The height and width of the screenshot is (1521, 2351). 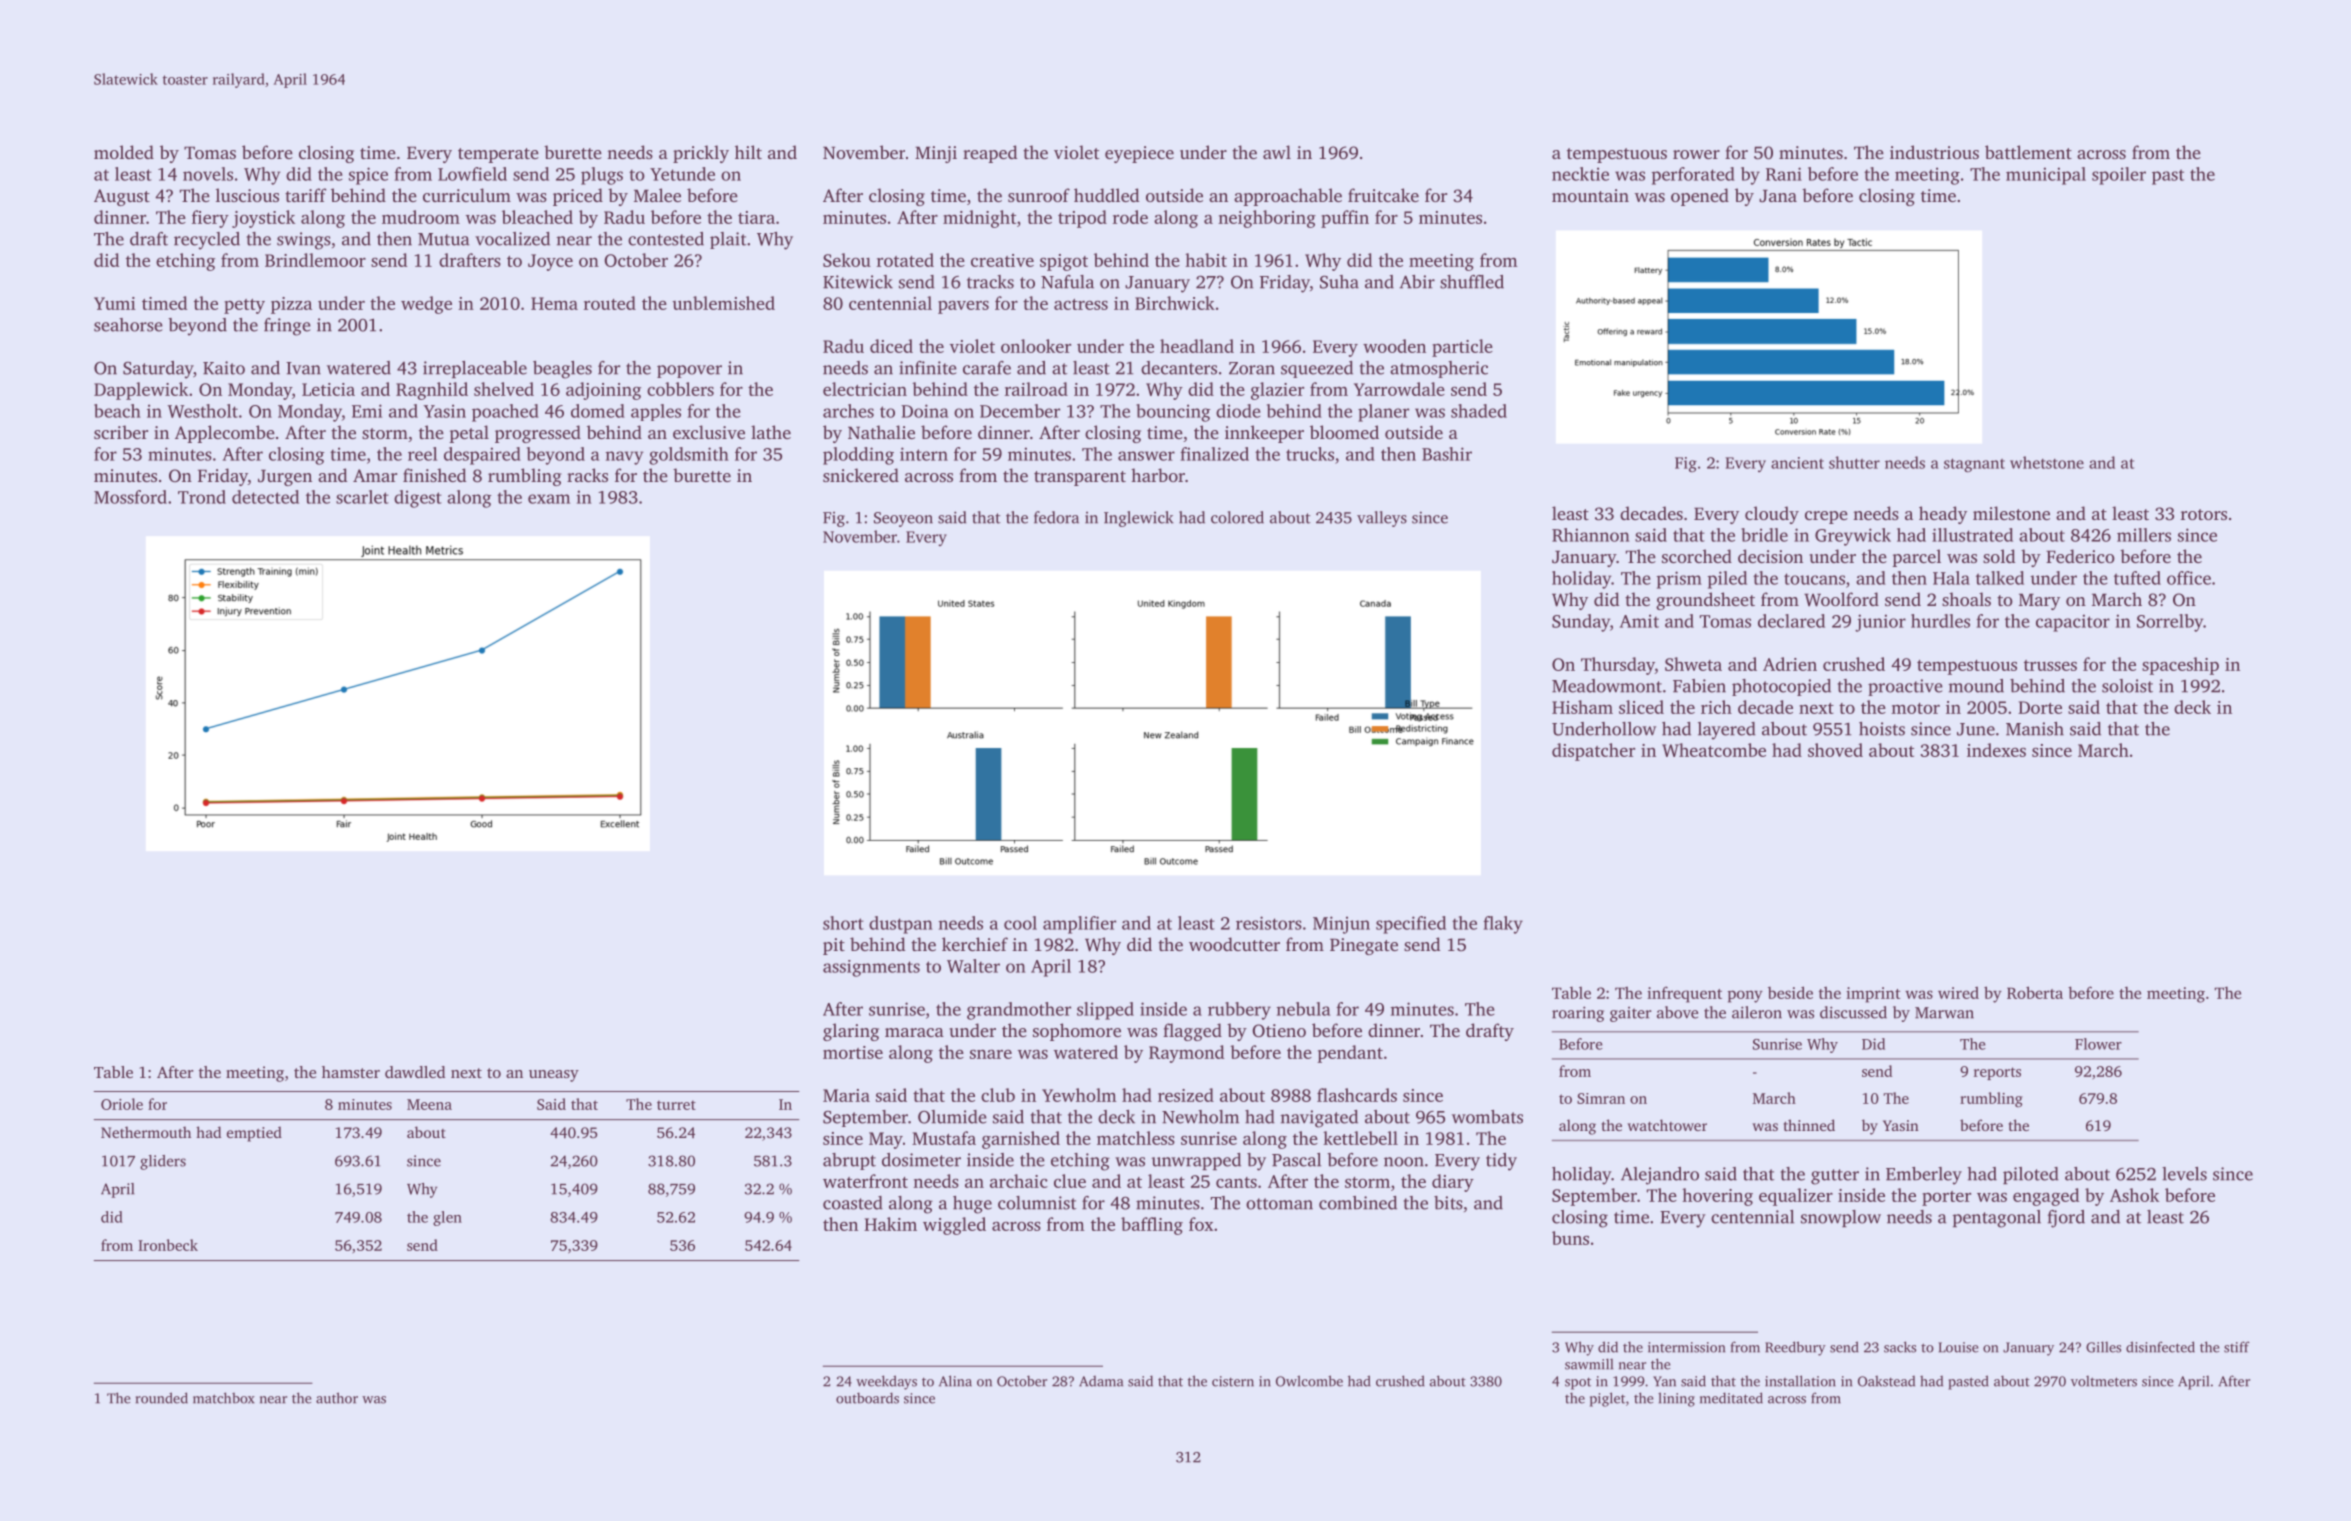 What do you see at coordinates (2046, 176) in the screenshot?
I see `municipal` at bounding box center [2046, 176].
